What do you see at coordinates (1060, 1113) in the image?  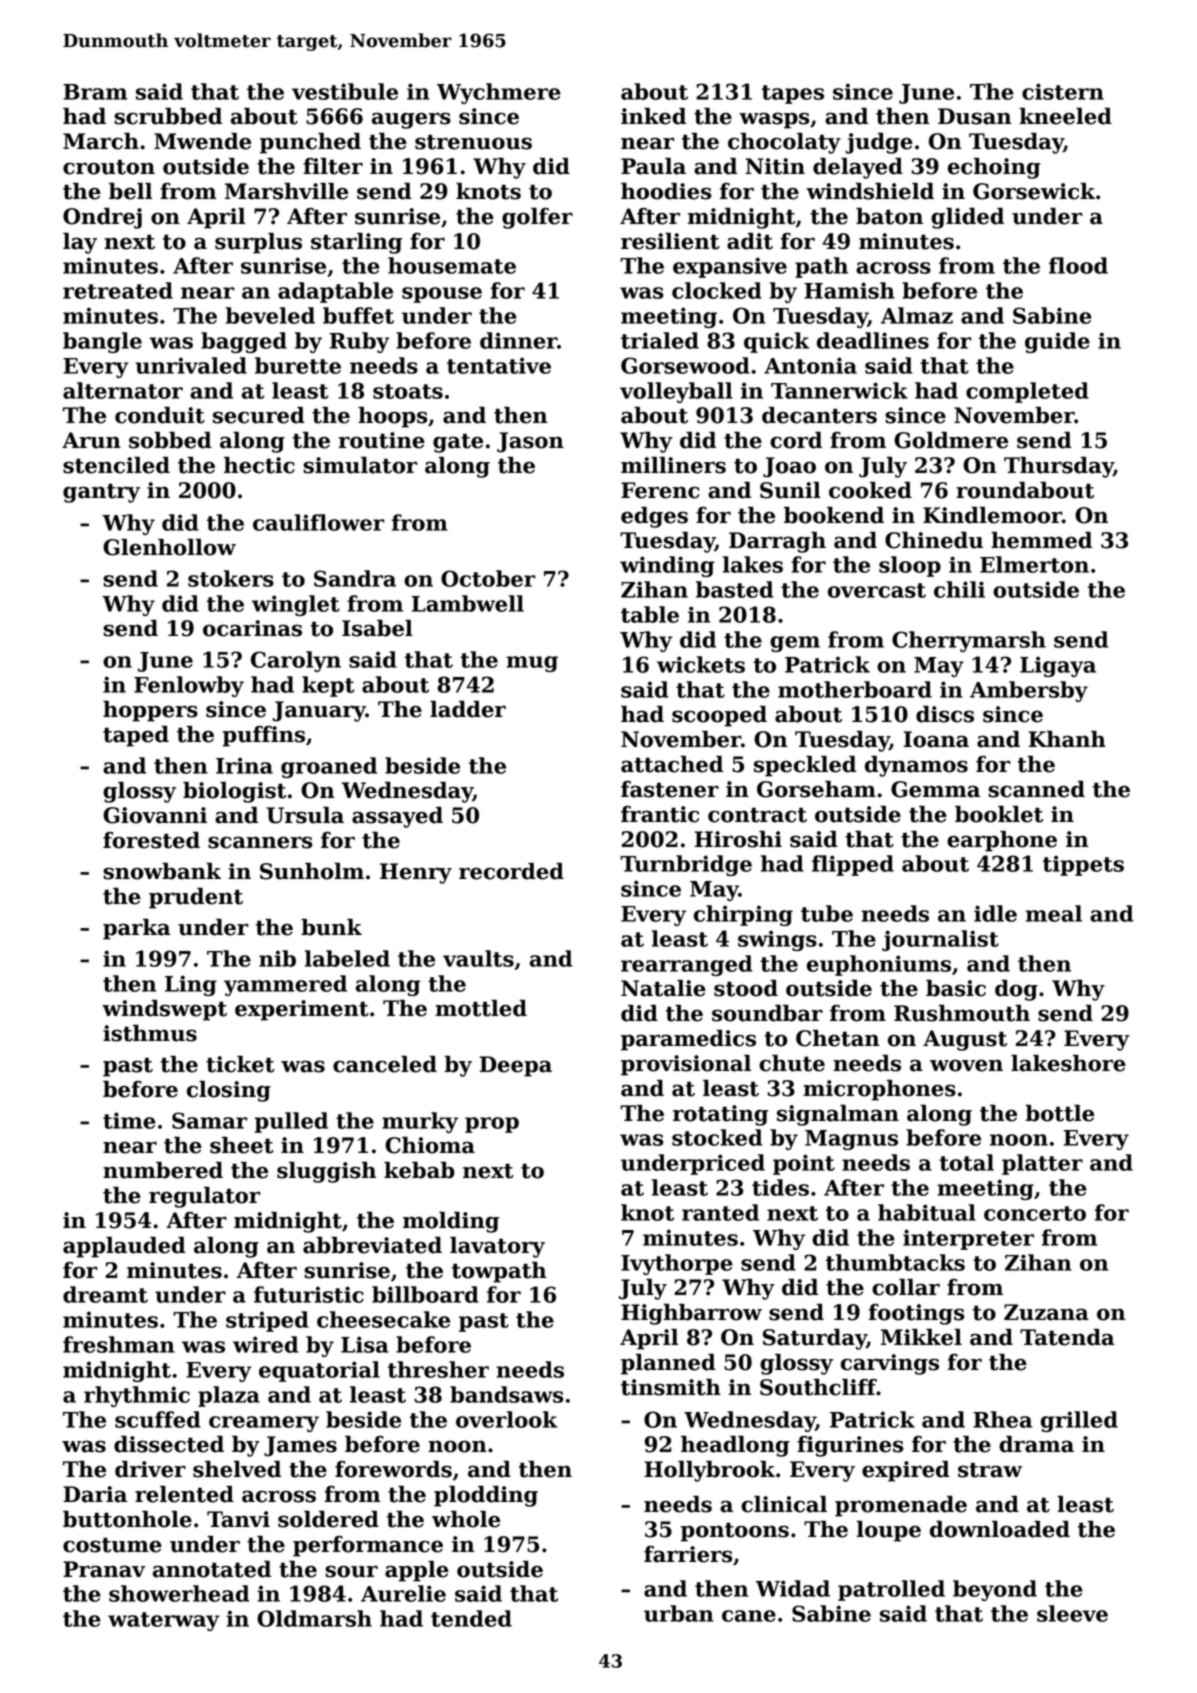 I see `bottle` at bounding box center [1060, 1113].
